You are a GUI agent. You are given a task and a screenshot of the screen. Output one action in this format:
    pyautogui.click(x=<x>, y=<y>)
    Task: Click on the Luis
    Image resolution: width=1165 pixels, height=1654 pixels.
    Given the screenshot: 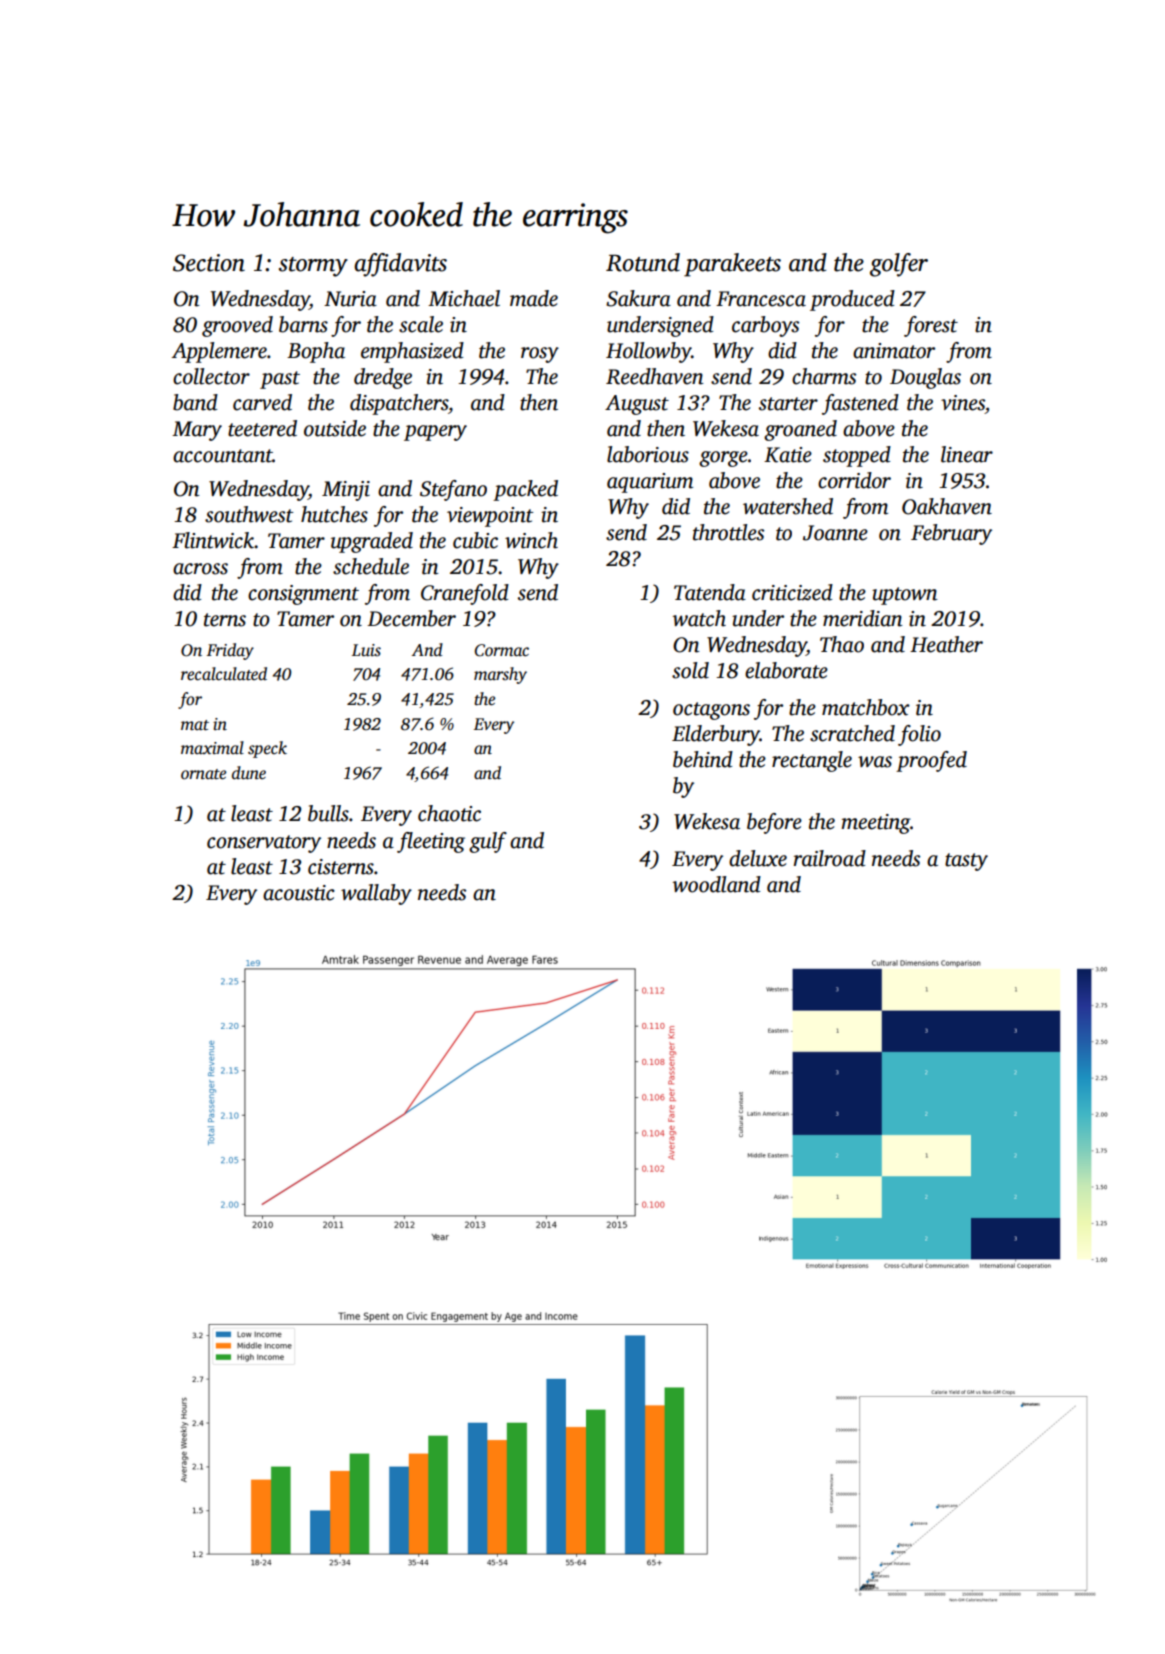 What is the action you would take?
    pyautogui.click(x=366, y=650)
